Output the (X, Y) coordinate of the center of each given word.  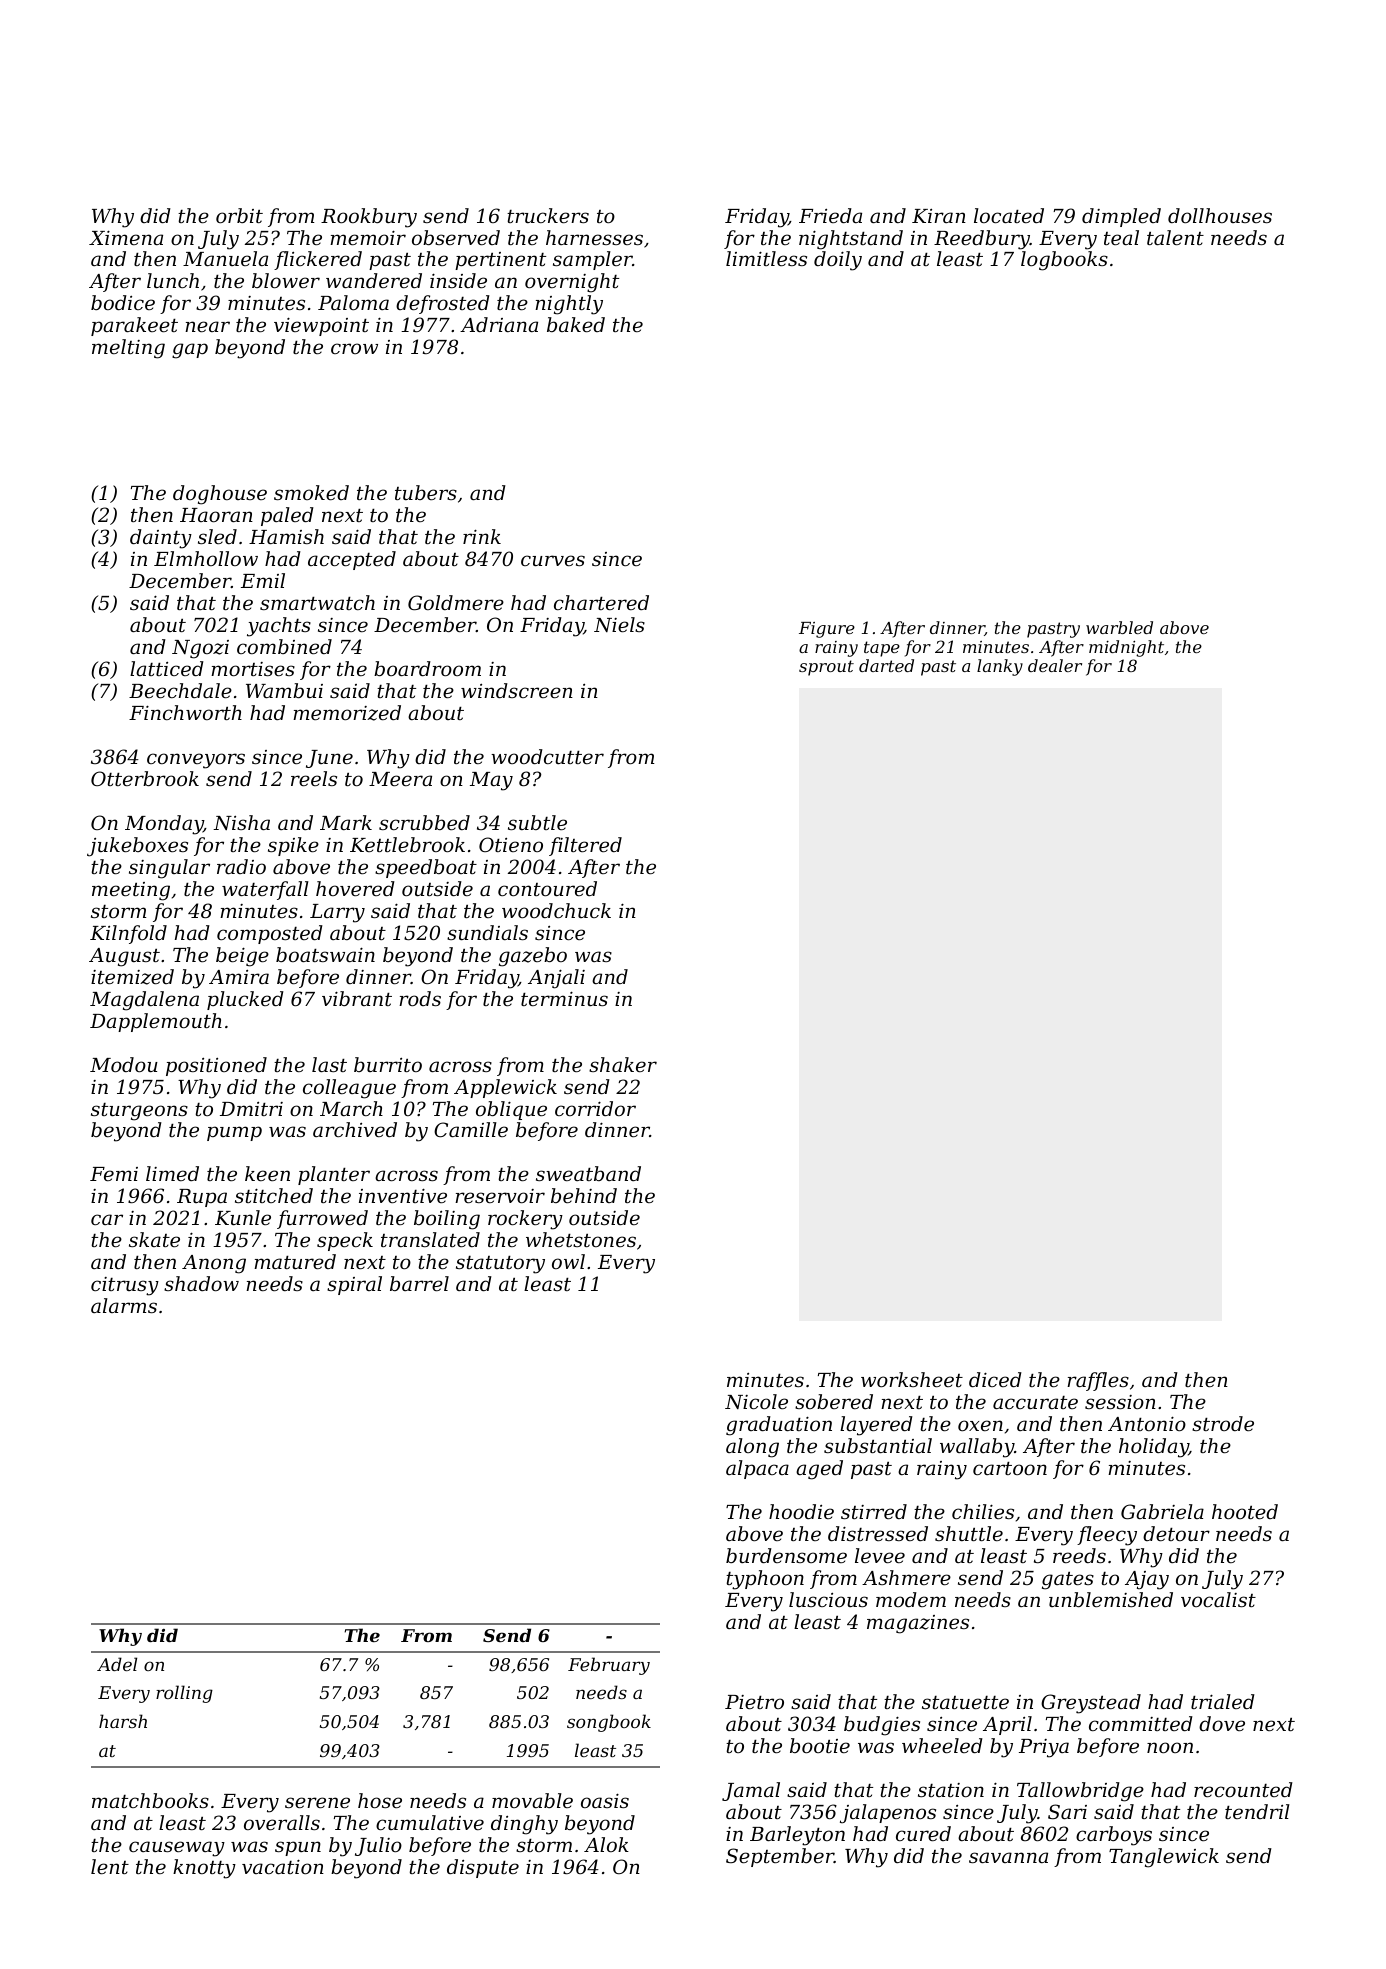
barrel (419, 1283)
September (780, 1857)
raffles (1098, 1381)
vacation (283, 1866)
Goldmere (456, 602)
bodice (123, 302)
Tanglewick (1164, 1858)
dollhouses (1220, 215)
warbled (1119, 627)
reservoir (500, 1196)
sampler (592, 260)
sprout (826, 668)
